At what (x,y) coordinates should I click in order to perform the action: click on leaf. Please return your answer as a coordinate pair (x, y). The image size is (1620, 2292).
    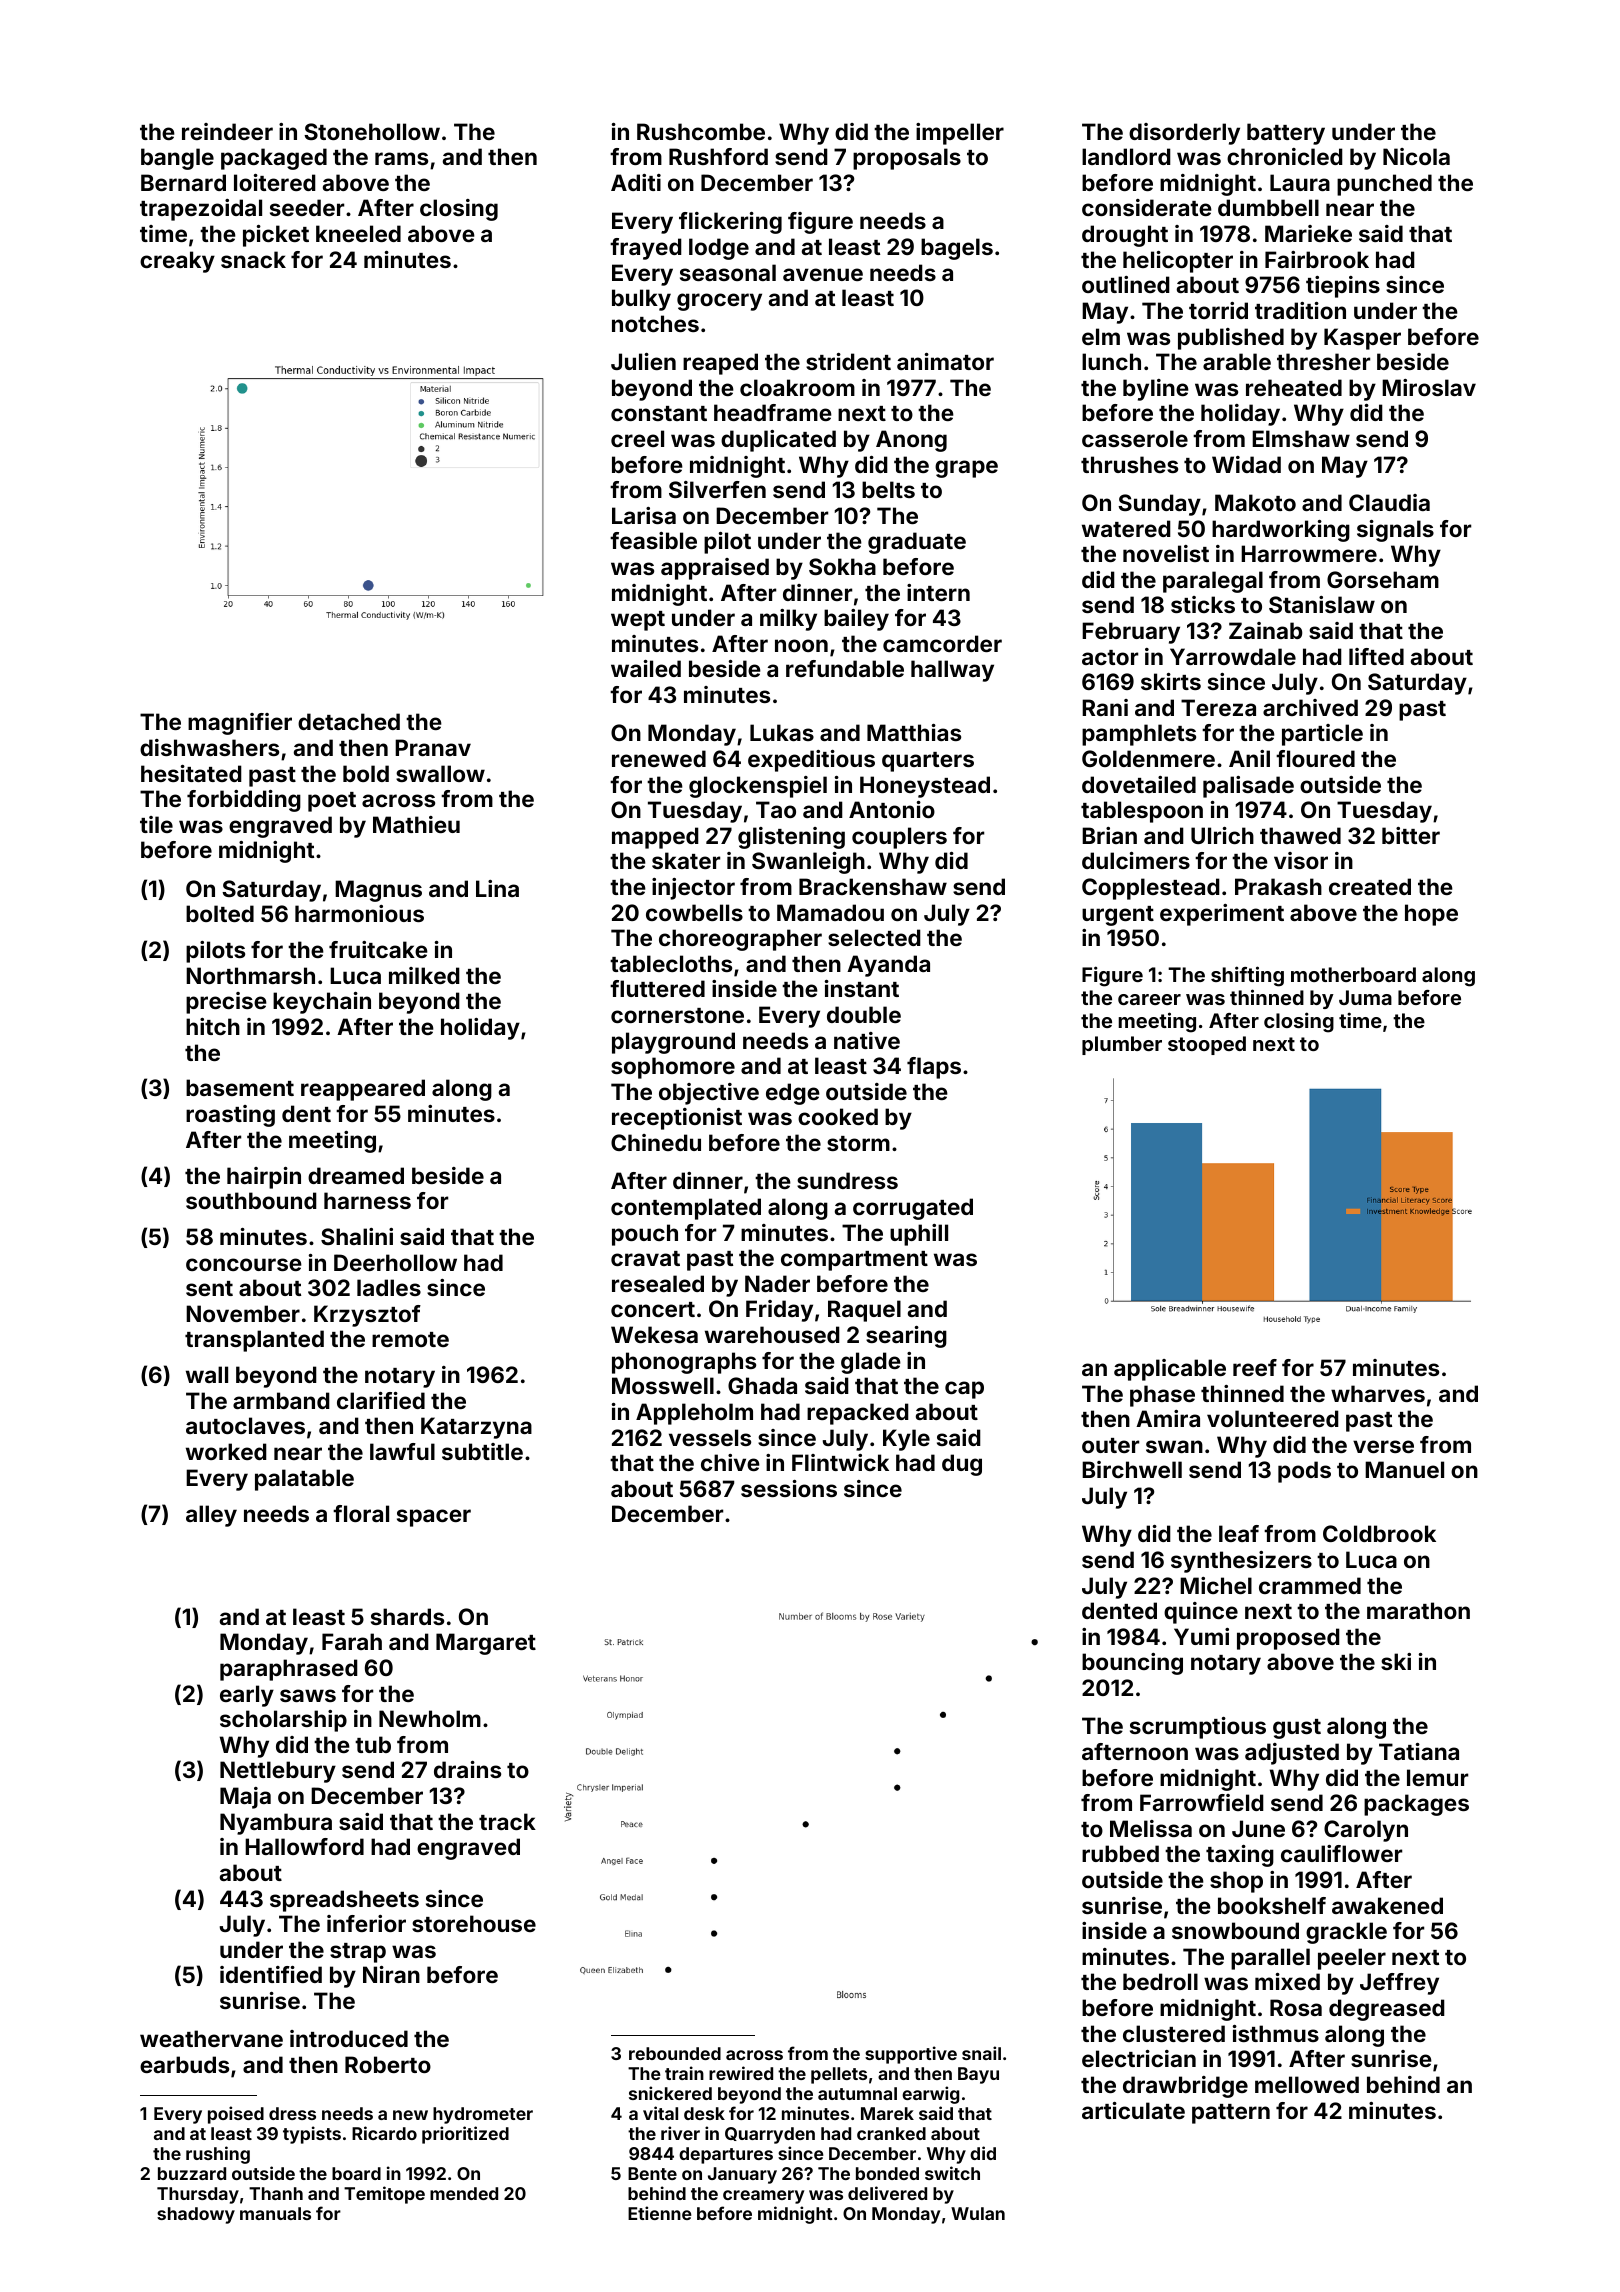
    Looking at the image, I should click on (1239, 1533).
